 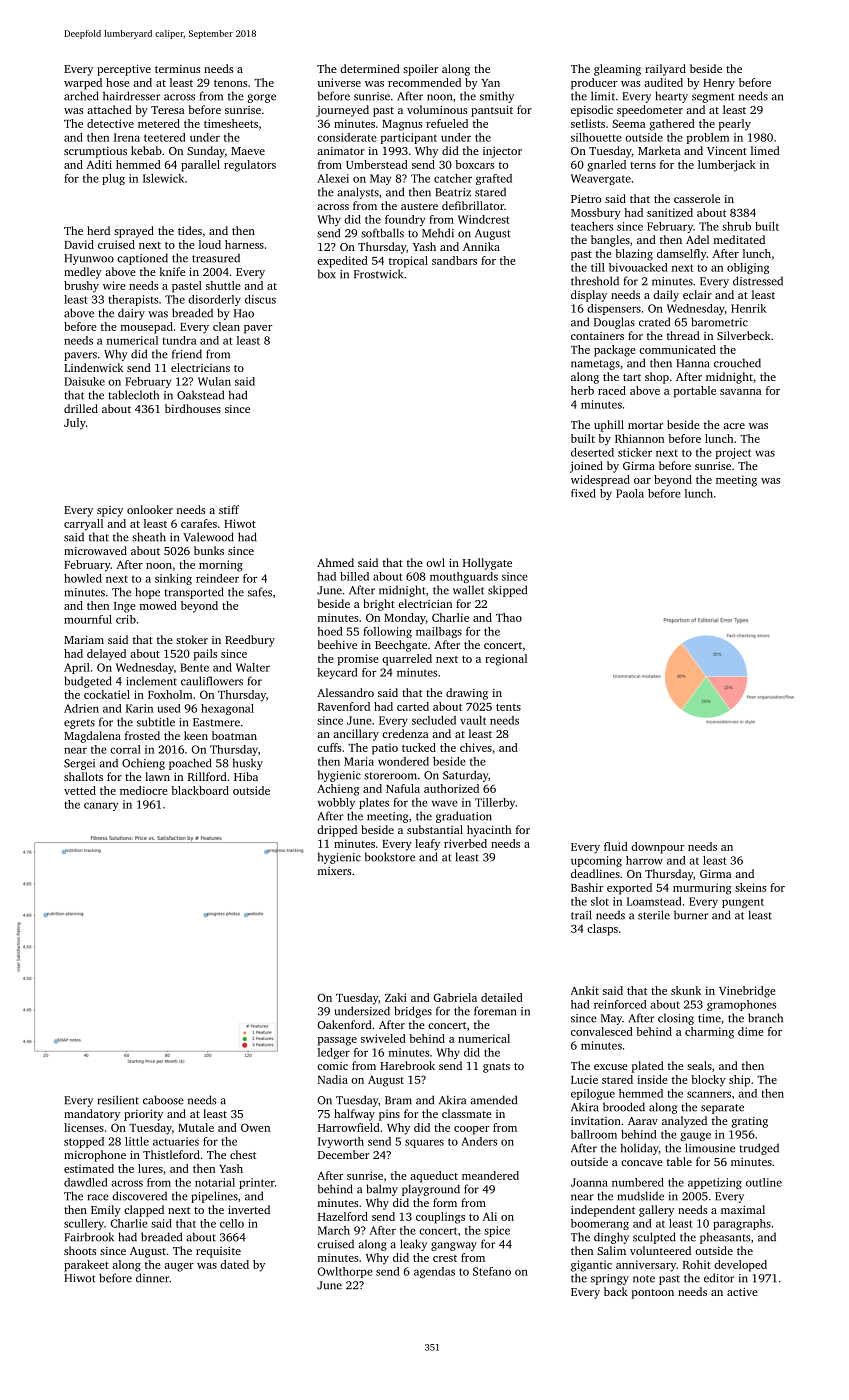 I want to click on Hollygate, so click(x=487, y=564).
